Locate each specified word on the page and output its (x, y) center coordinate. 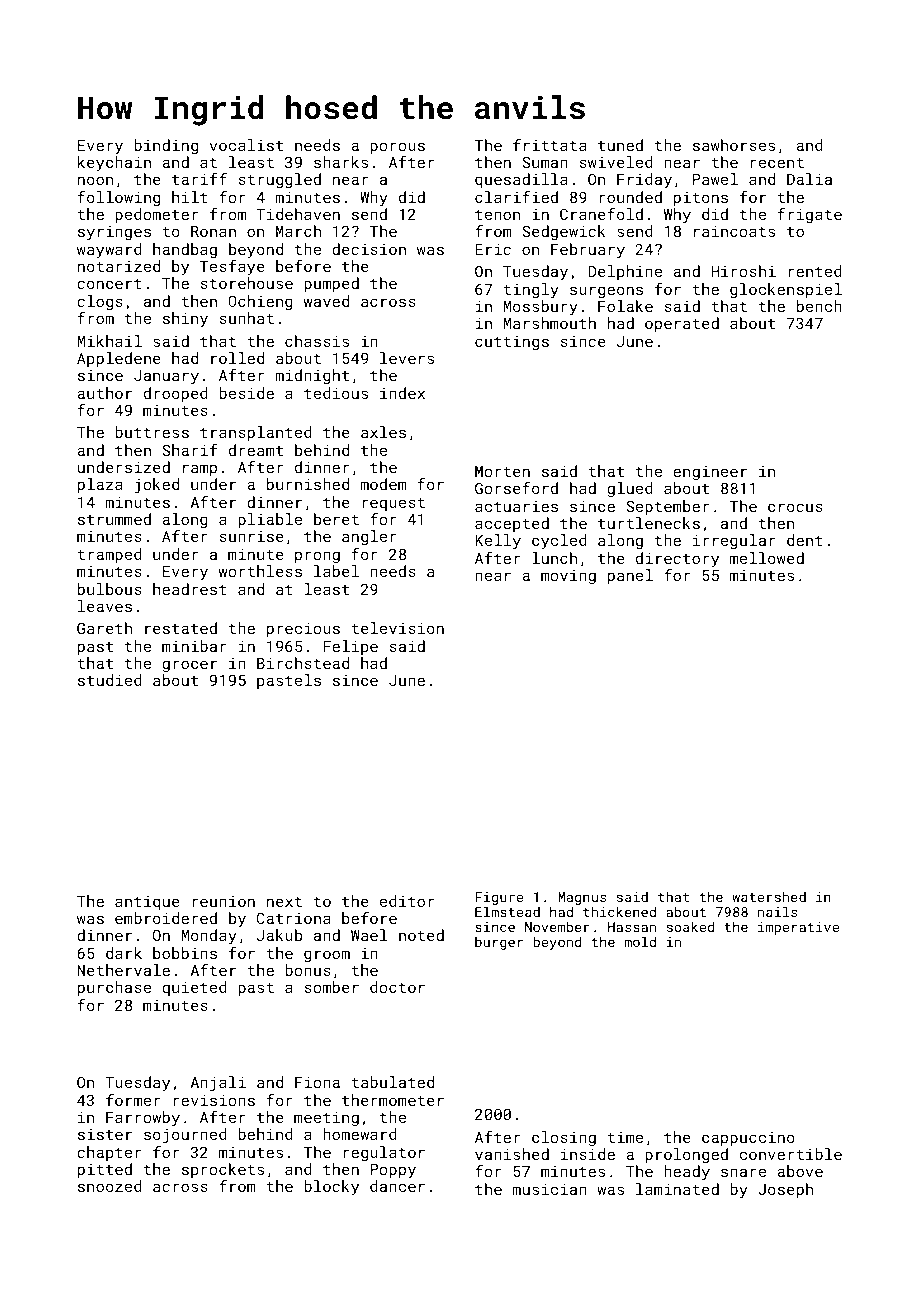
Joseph (785, 1190)
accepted (512, 524)
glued (630, 489)
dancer (397, 1186)
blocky (331, 1188)
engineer (710, 473)
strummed (114, 519)
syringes (114, 233)
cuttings (512, 343)
